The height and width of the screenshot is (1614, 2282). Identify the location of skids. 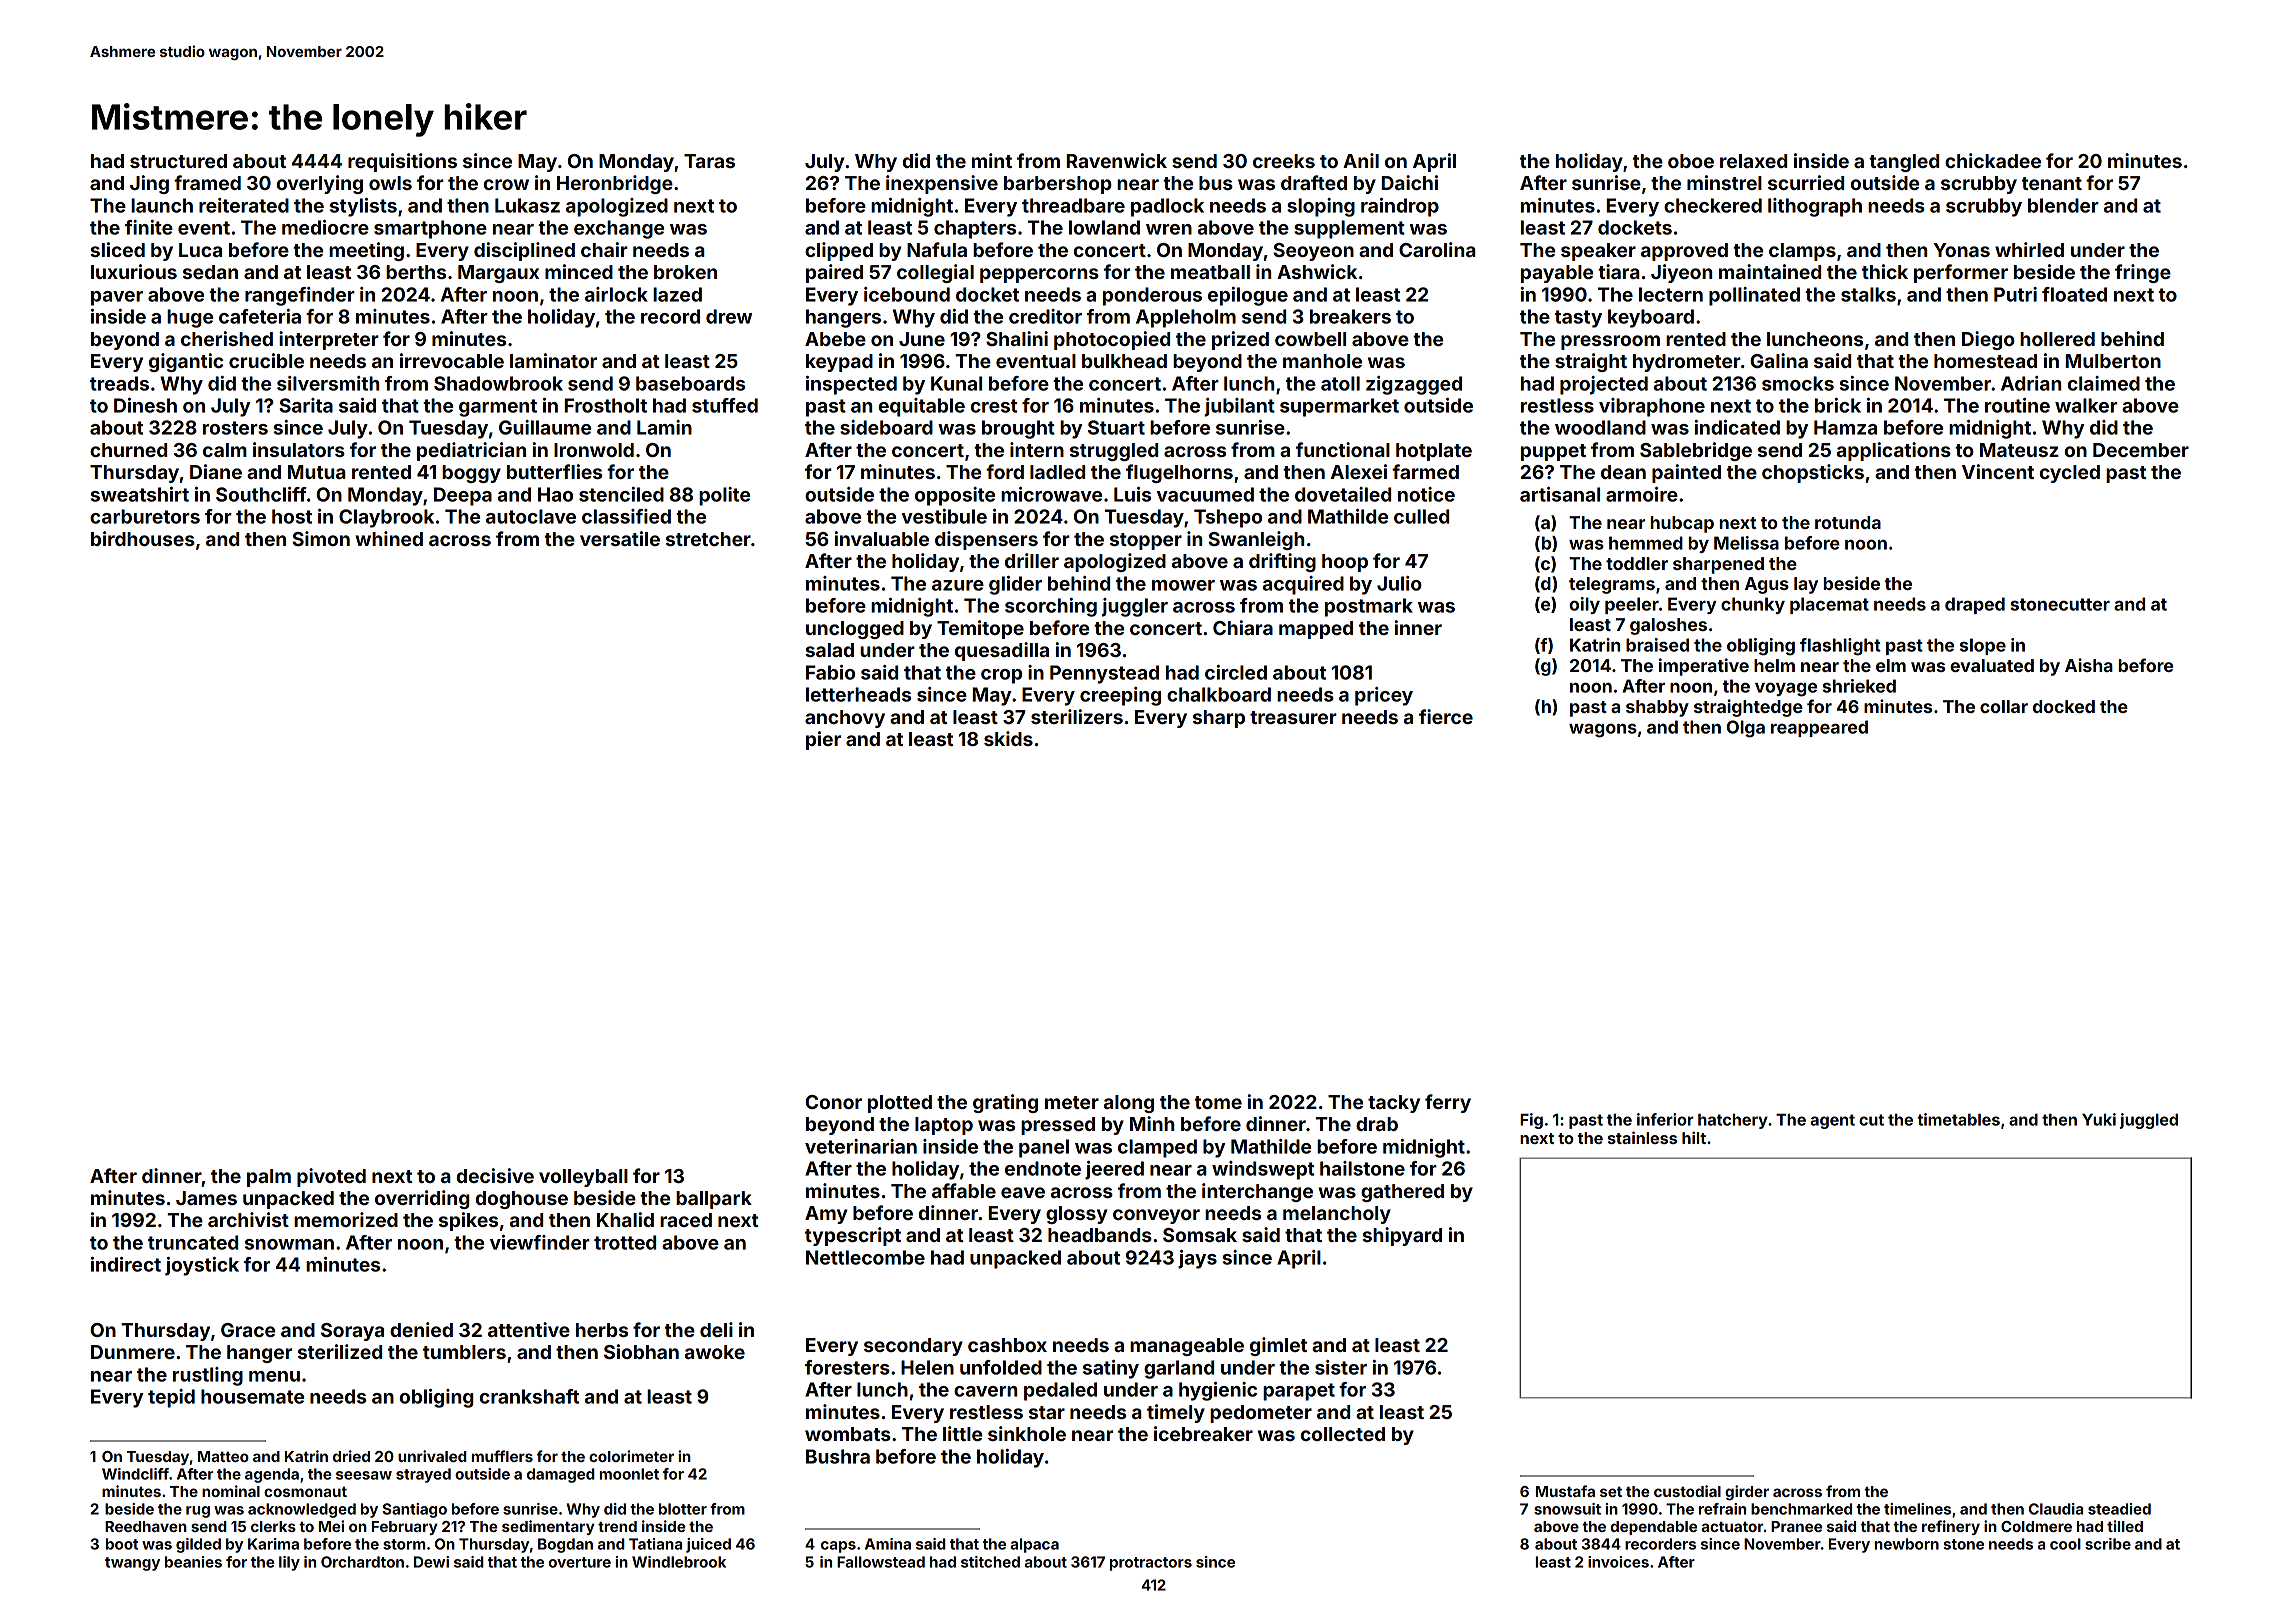
(1008, 738).
